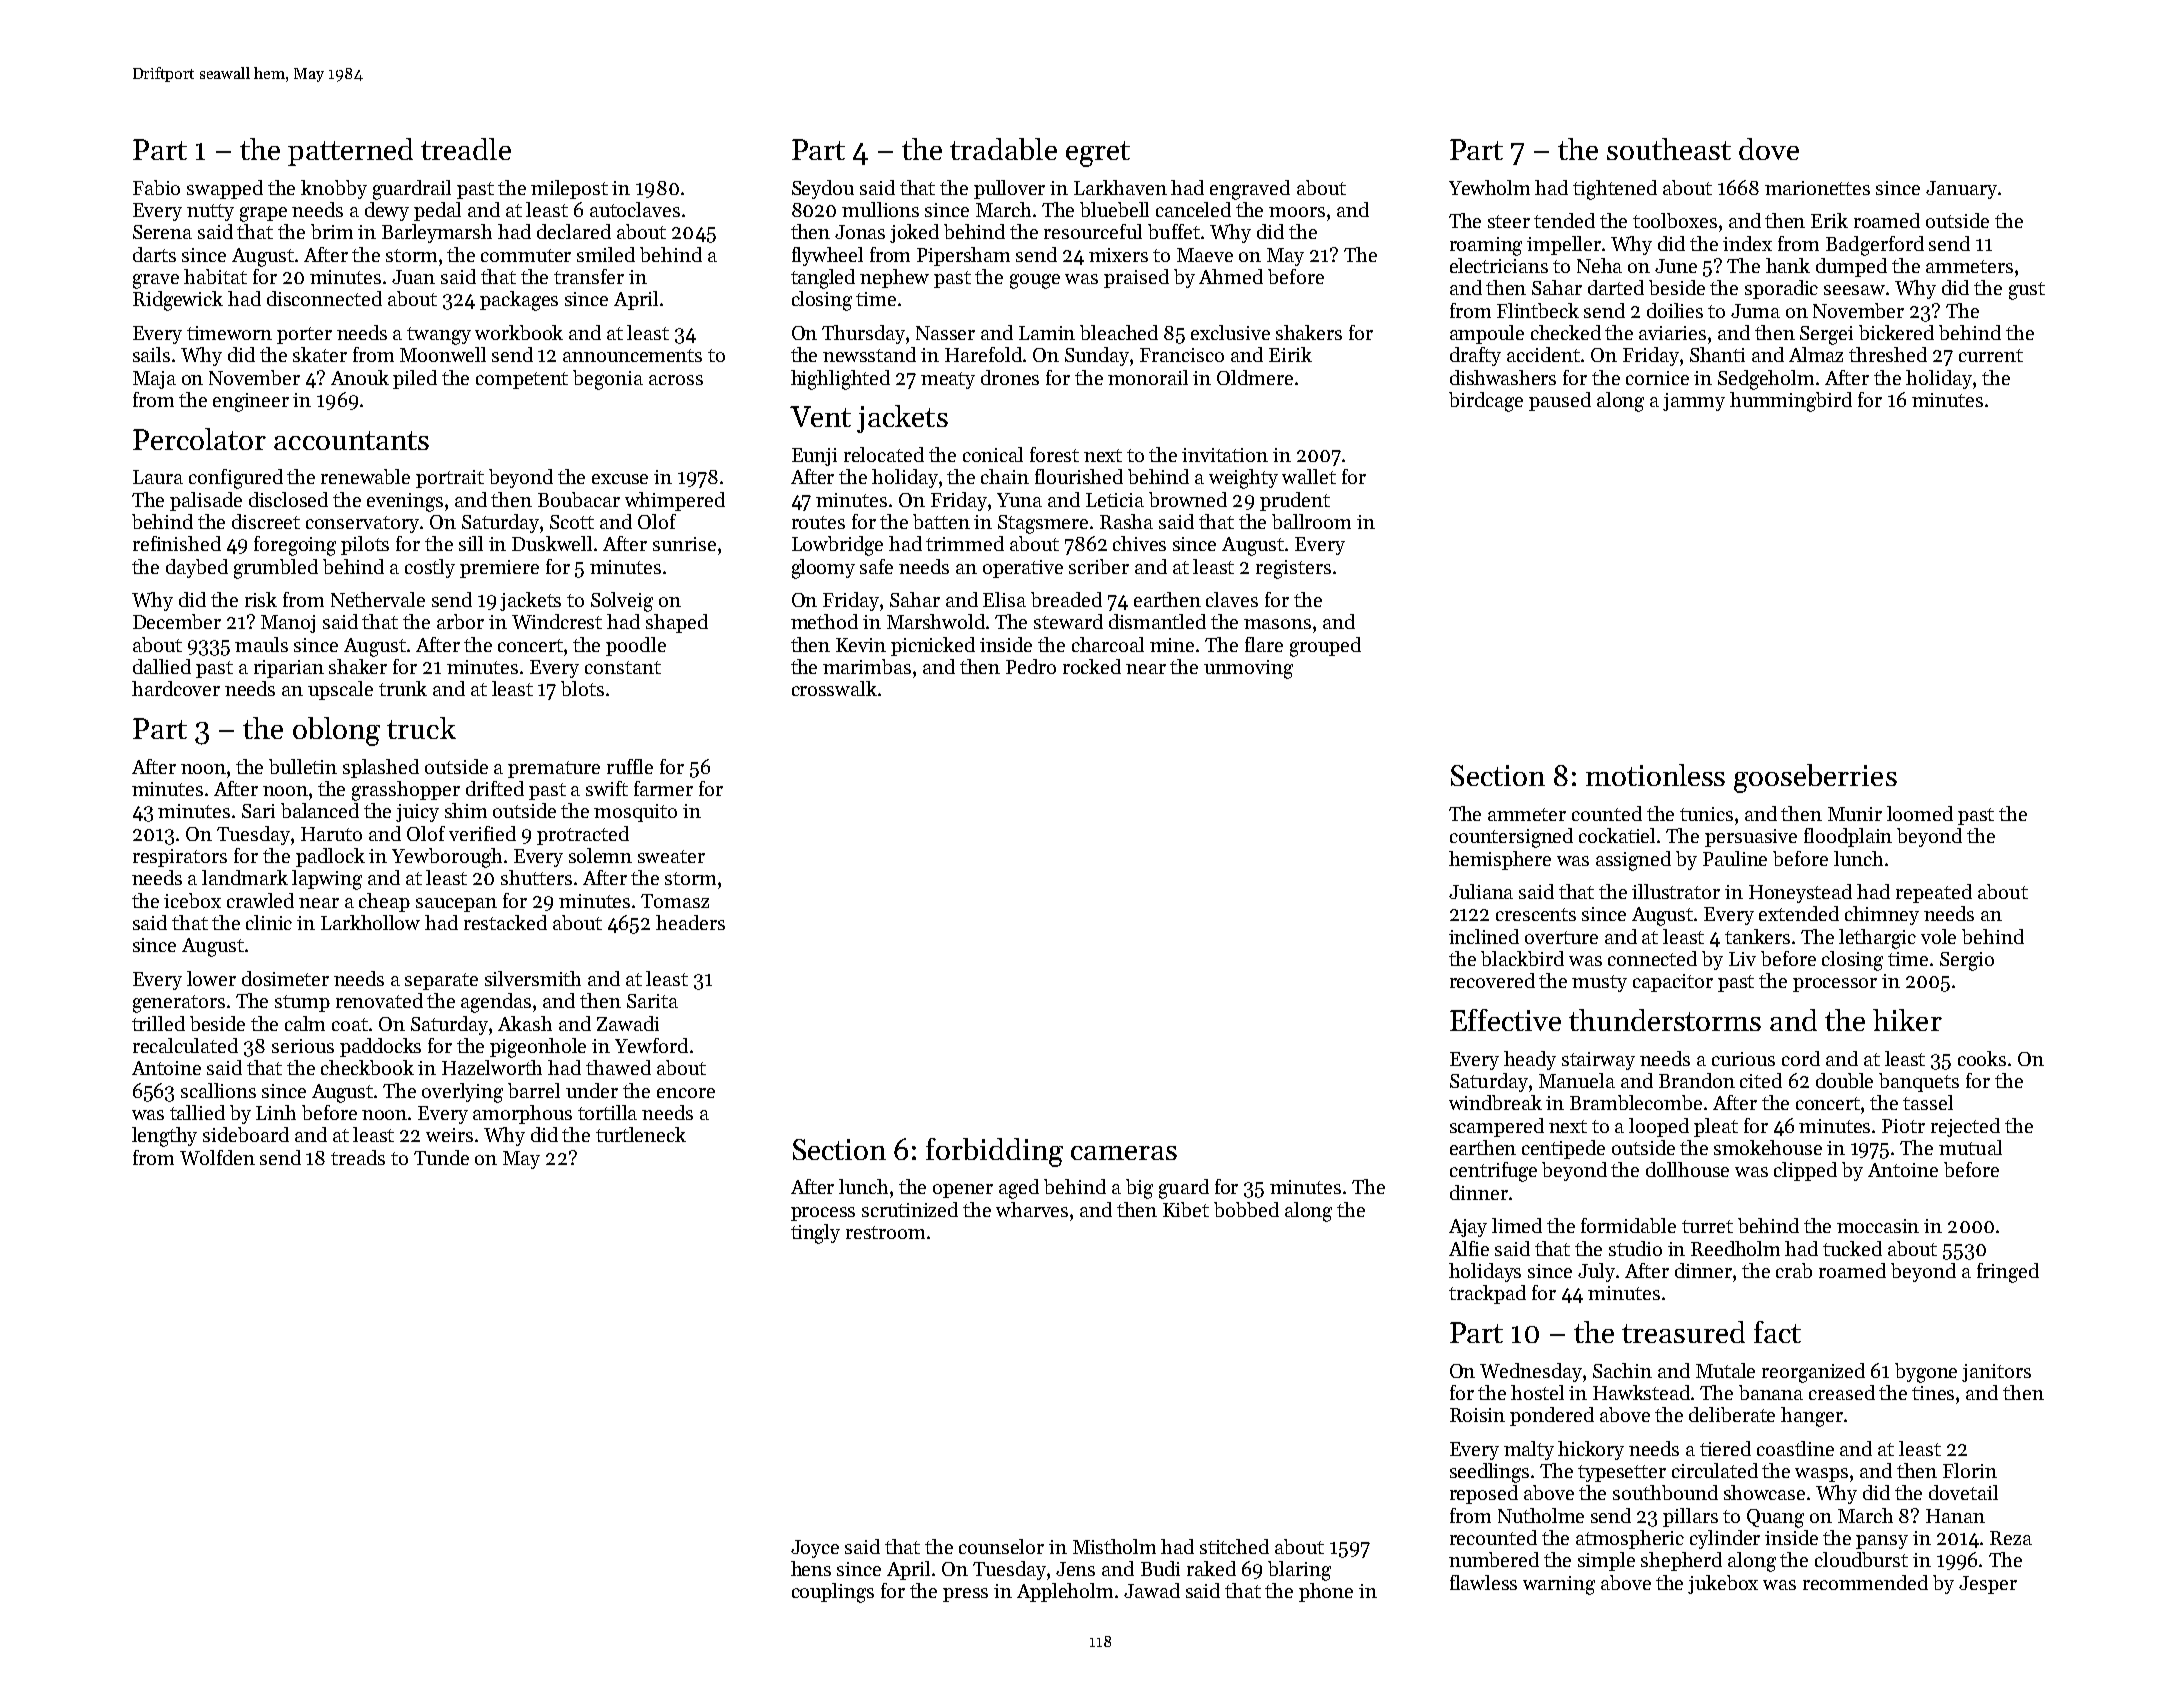 The width and height of the page is (2178, 1683). What do you see at coordinates (1991, 355) in the page?
I see `current` at bounding box center [1991, 355].
